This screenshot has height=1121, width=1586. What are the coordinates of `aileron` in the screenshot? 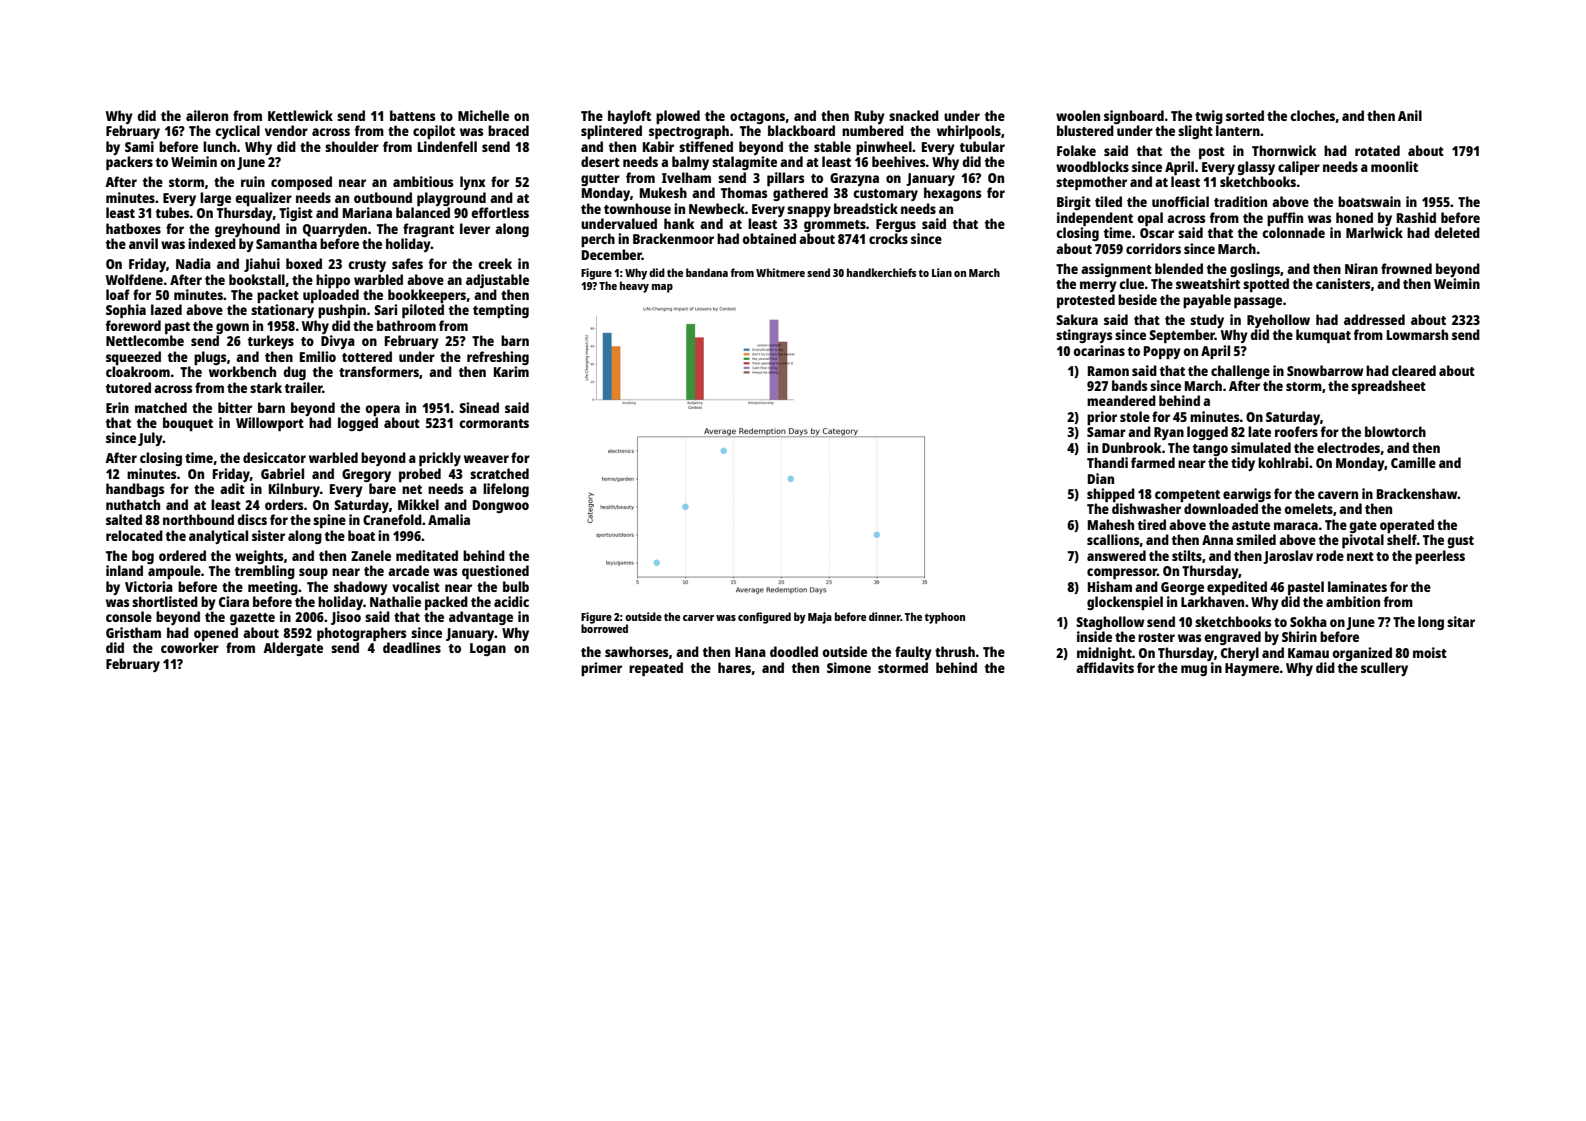 It's located at (207, 115).
